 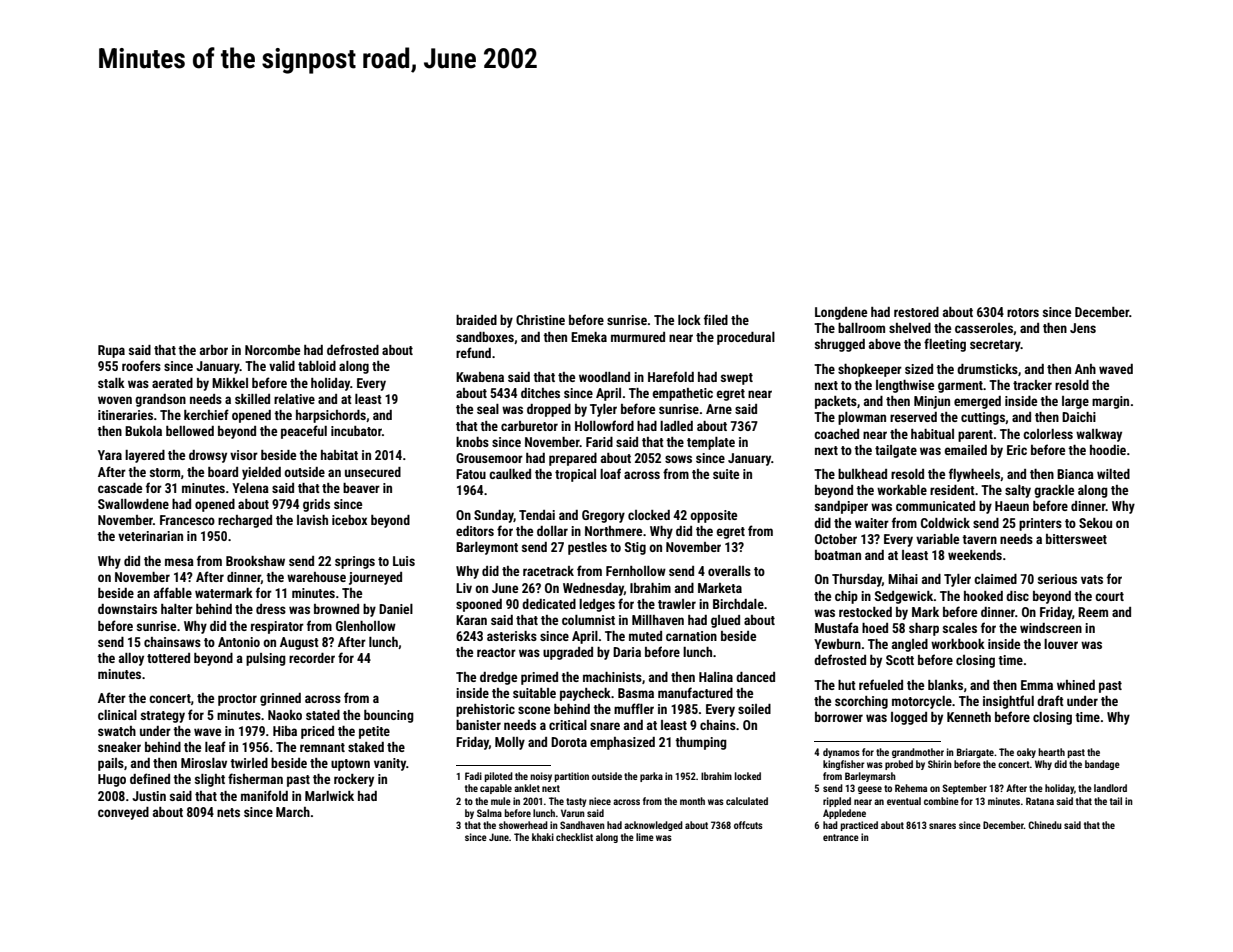 I want to click on Bukola, so click(x=143, y=431).
